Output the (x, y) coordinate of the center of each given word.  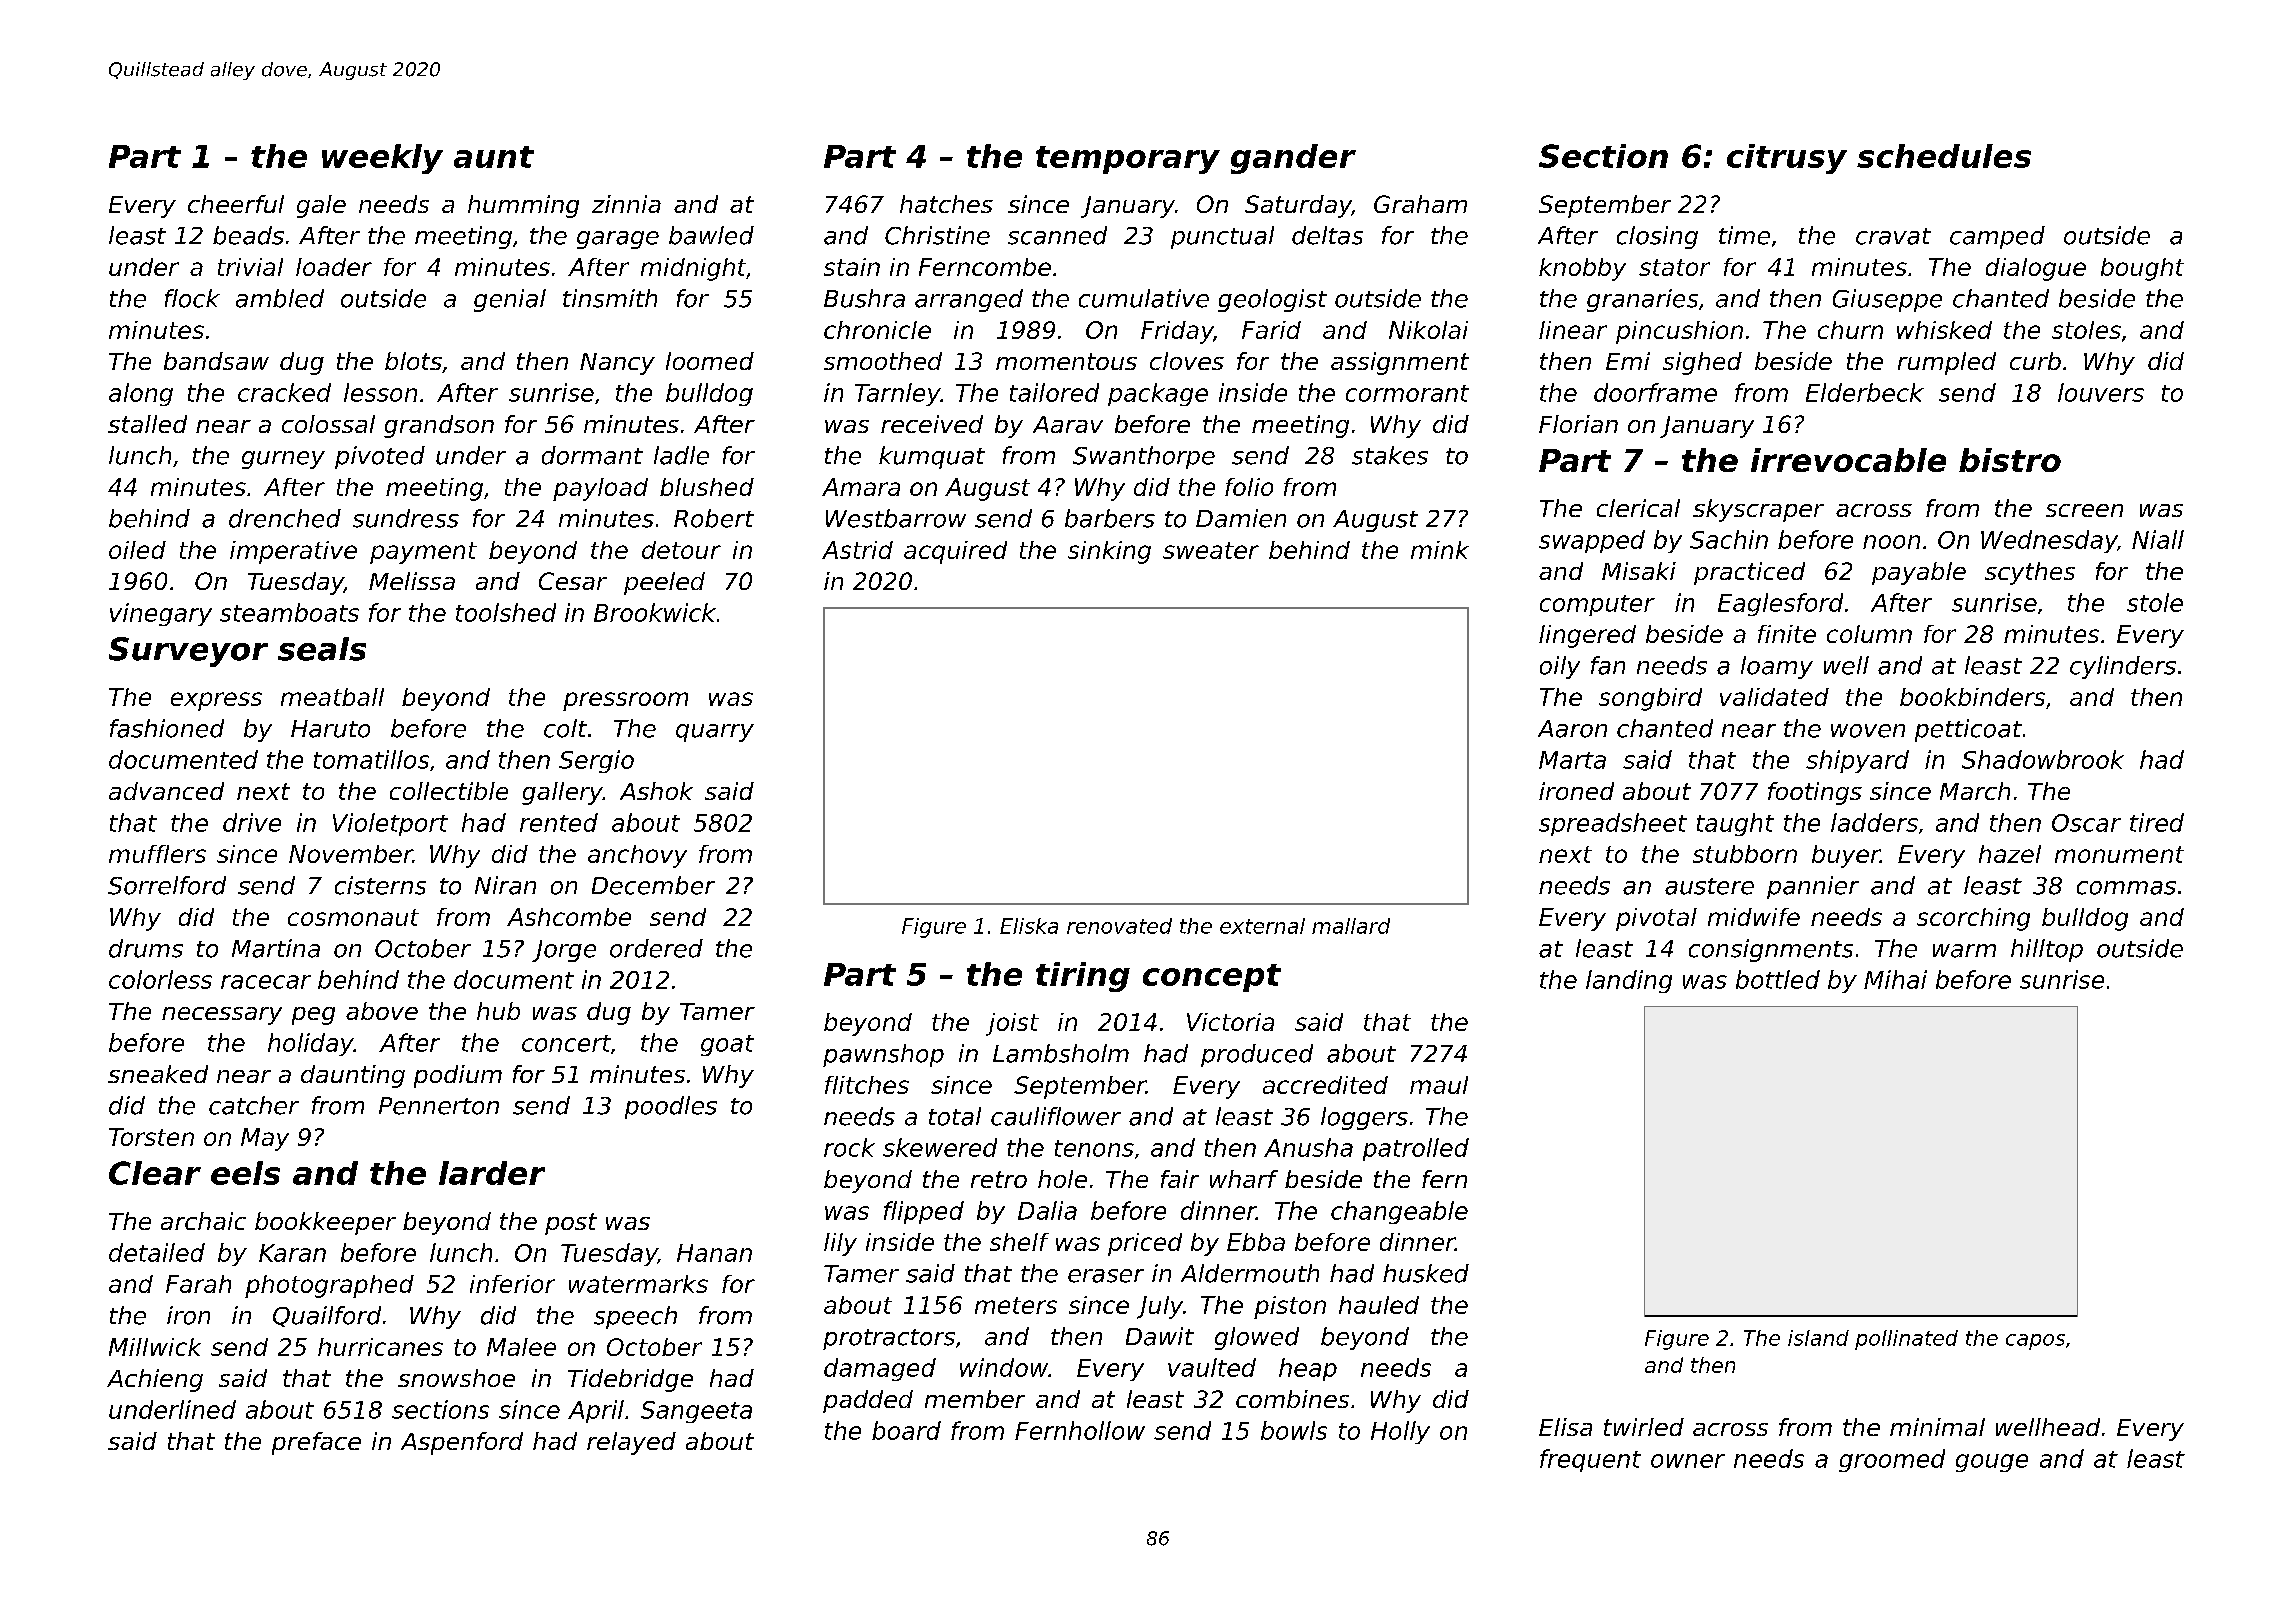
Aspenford (462, 1443)
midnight (693, 269)
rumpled (1947, 363)
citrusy (1787, 159)
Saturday (1298, 206)
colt (565, 728)
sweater (1211, 550)
